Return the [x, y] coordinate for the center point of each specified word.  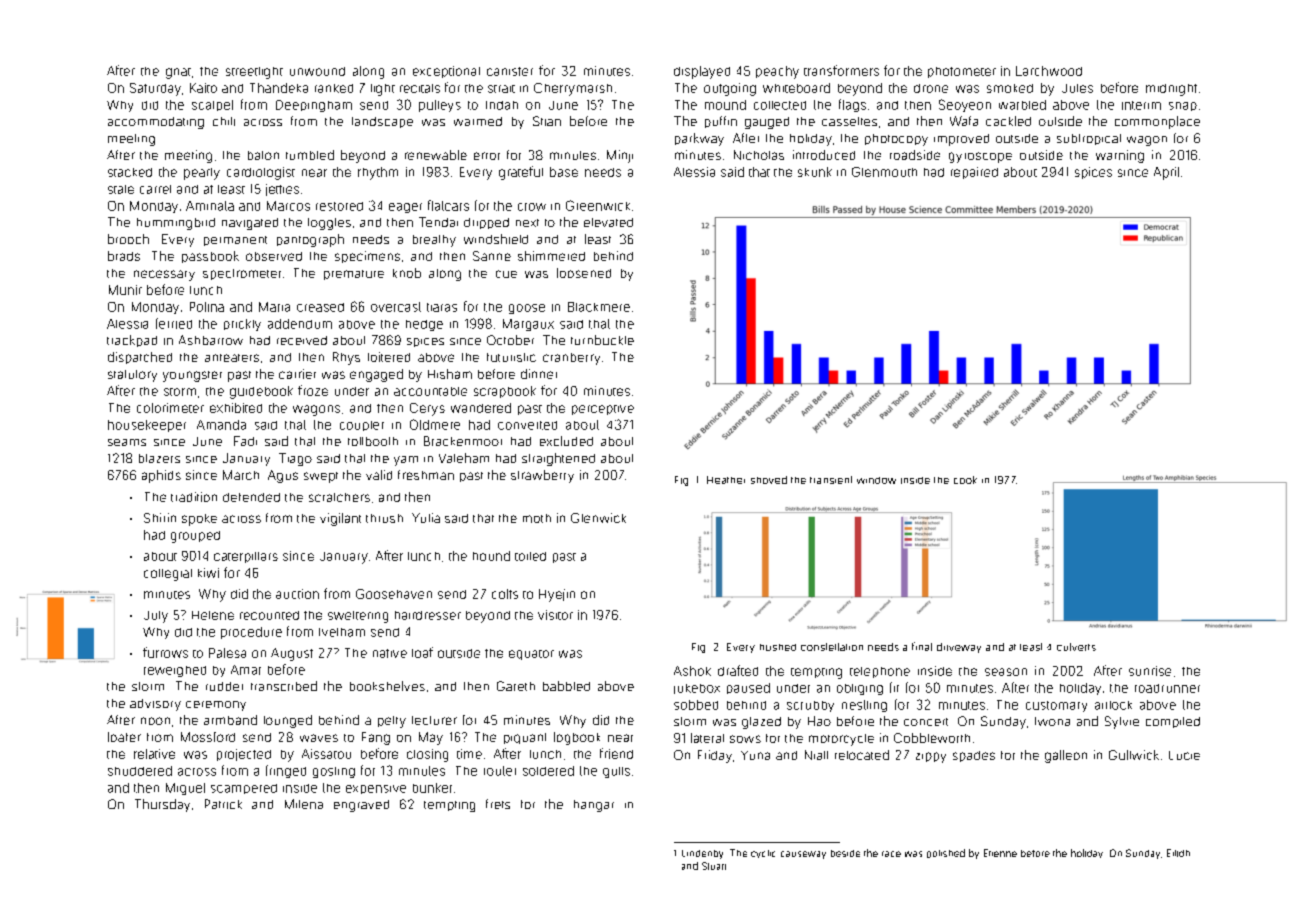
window [876, 480]
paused [748, 688]
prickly [242, 325]
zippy [931, 757]
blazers [159, 458]
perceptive [603, 410]
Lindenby [702, 854]
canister [510, 71]
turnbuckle [602, 340]
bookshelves [387, 686]
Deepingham [314, 106]
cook [965, 480]
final [922, 646]
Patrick [223, 804]
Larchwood [1049, 71]
